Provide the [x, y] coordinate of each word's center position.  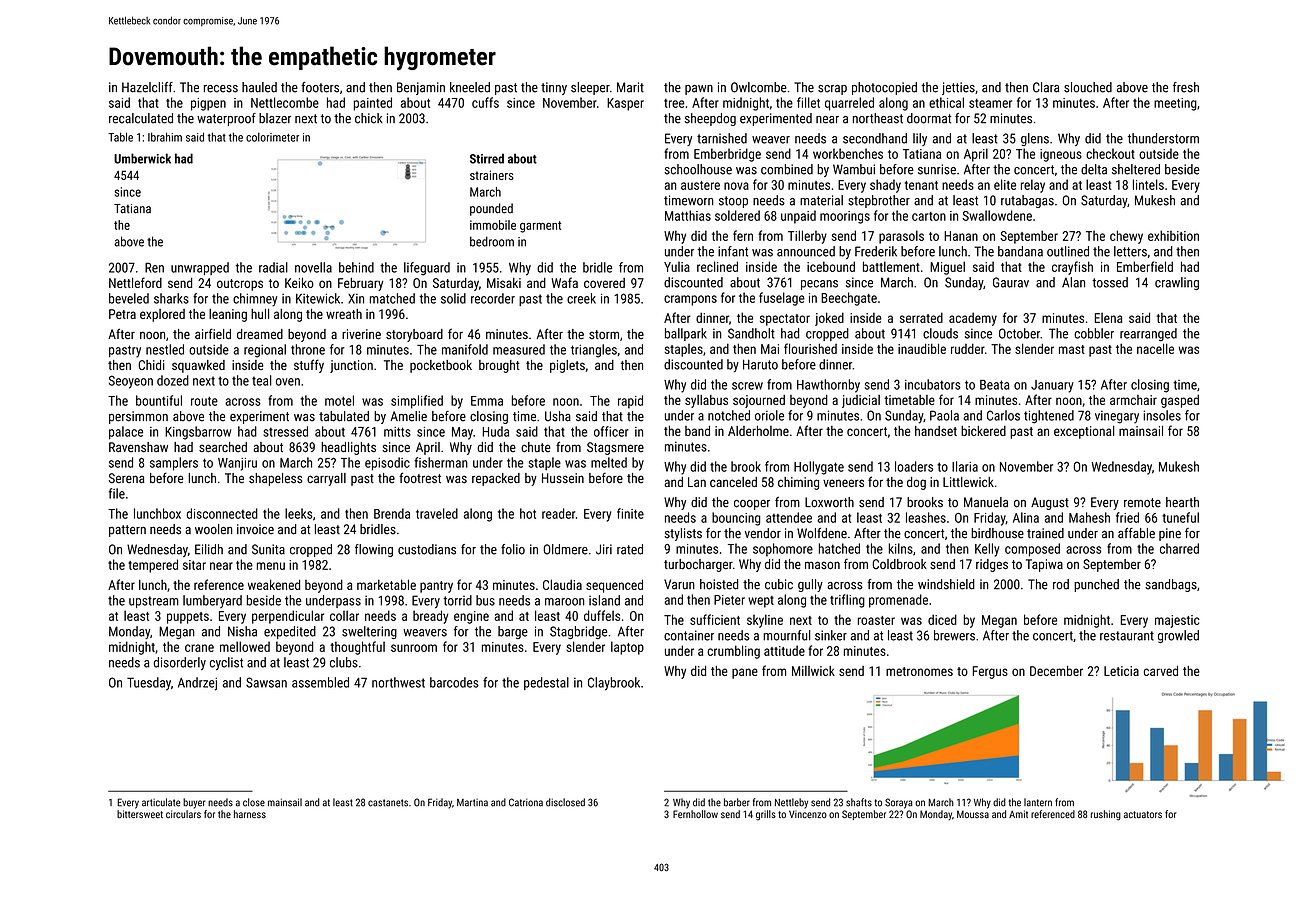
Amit [1018, 814]
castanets [388, 803]
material [821, 200]
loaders [914, 466]
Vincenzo [808, 814]
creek [581, 298]
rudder [968, 348]
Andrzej [197, 684]
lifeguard [427, 269]
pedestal [546, 683]
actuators [1143, 814]
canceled [733, 482]
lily [920, 139]
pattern [127, 531]
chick [369, 118]
